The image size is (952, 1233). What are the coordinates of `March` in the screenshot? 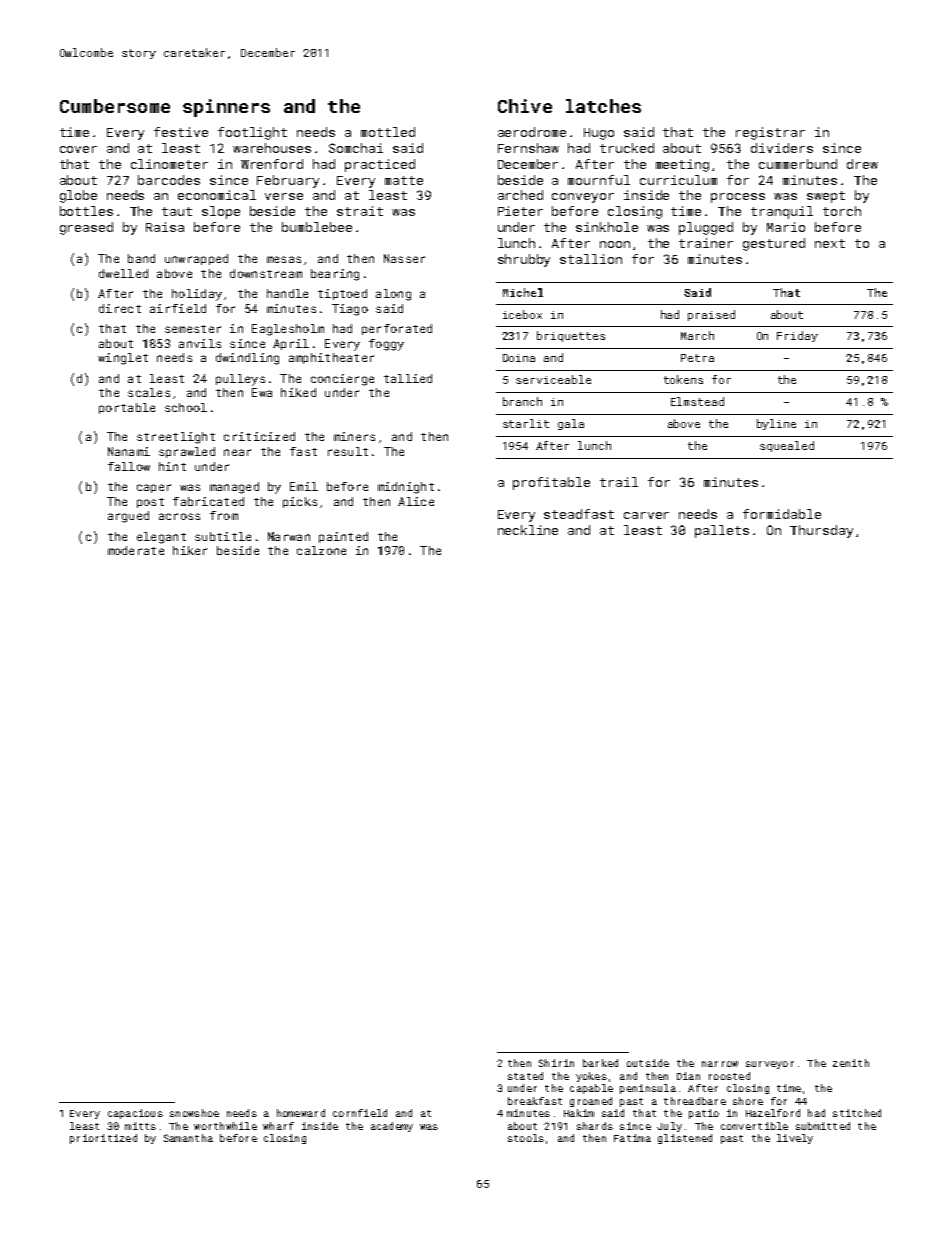 It's located at (697, 335).
